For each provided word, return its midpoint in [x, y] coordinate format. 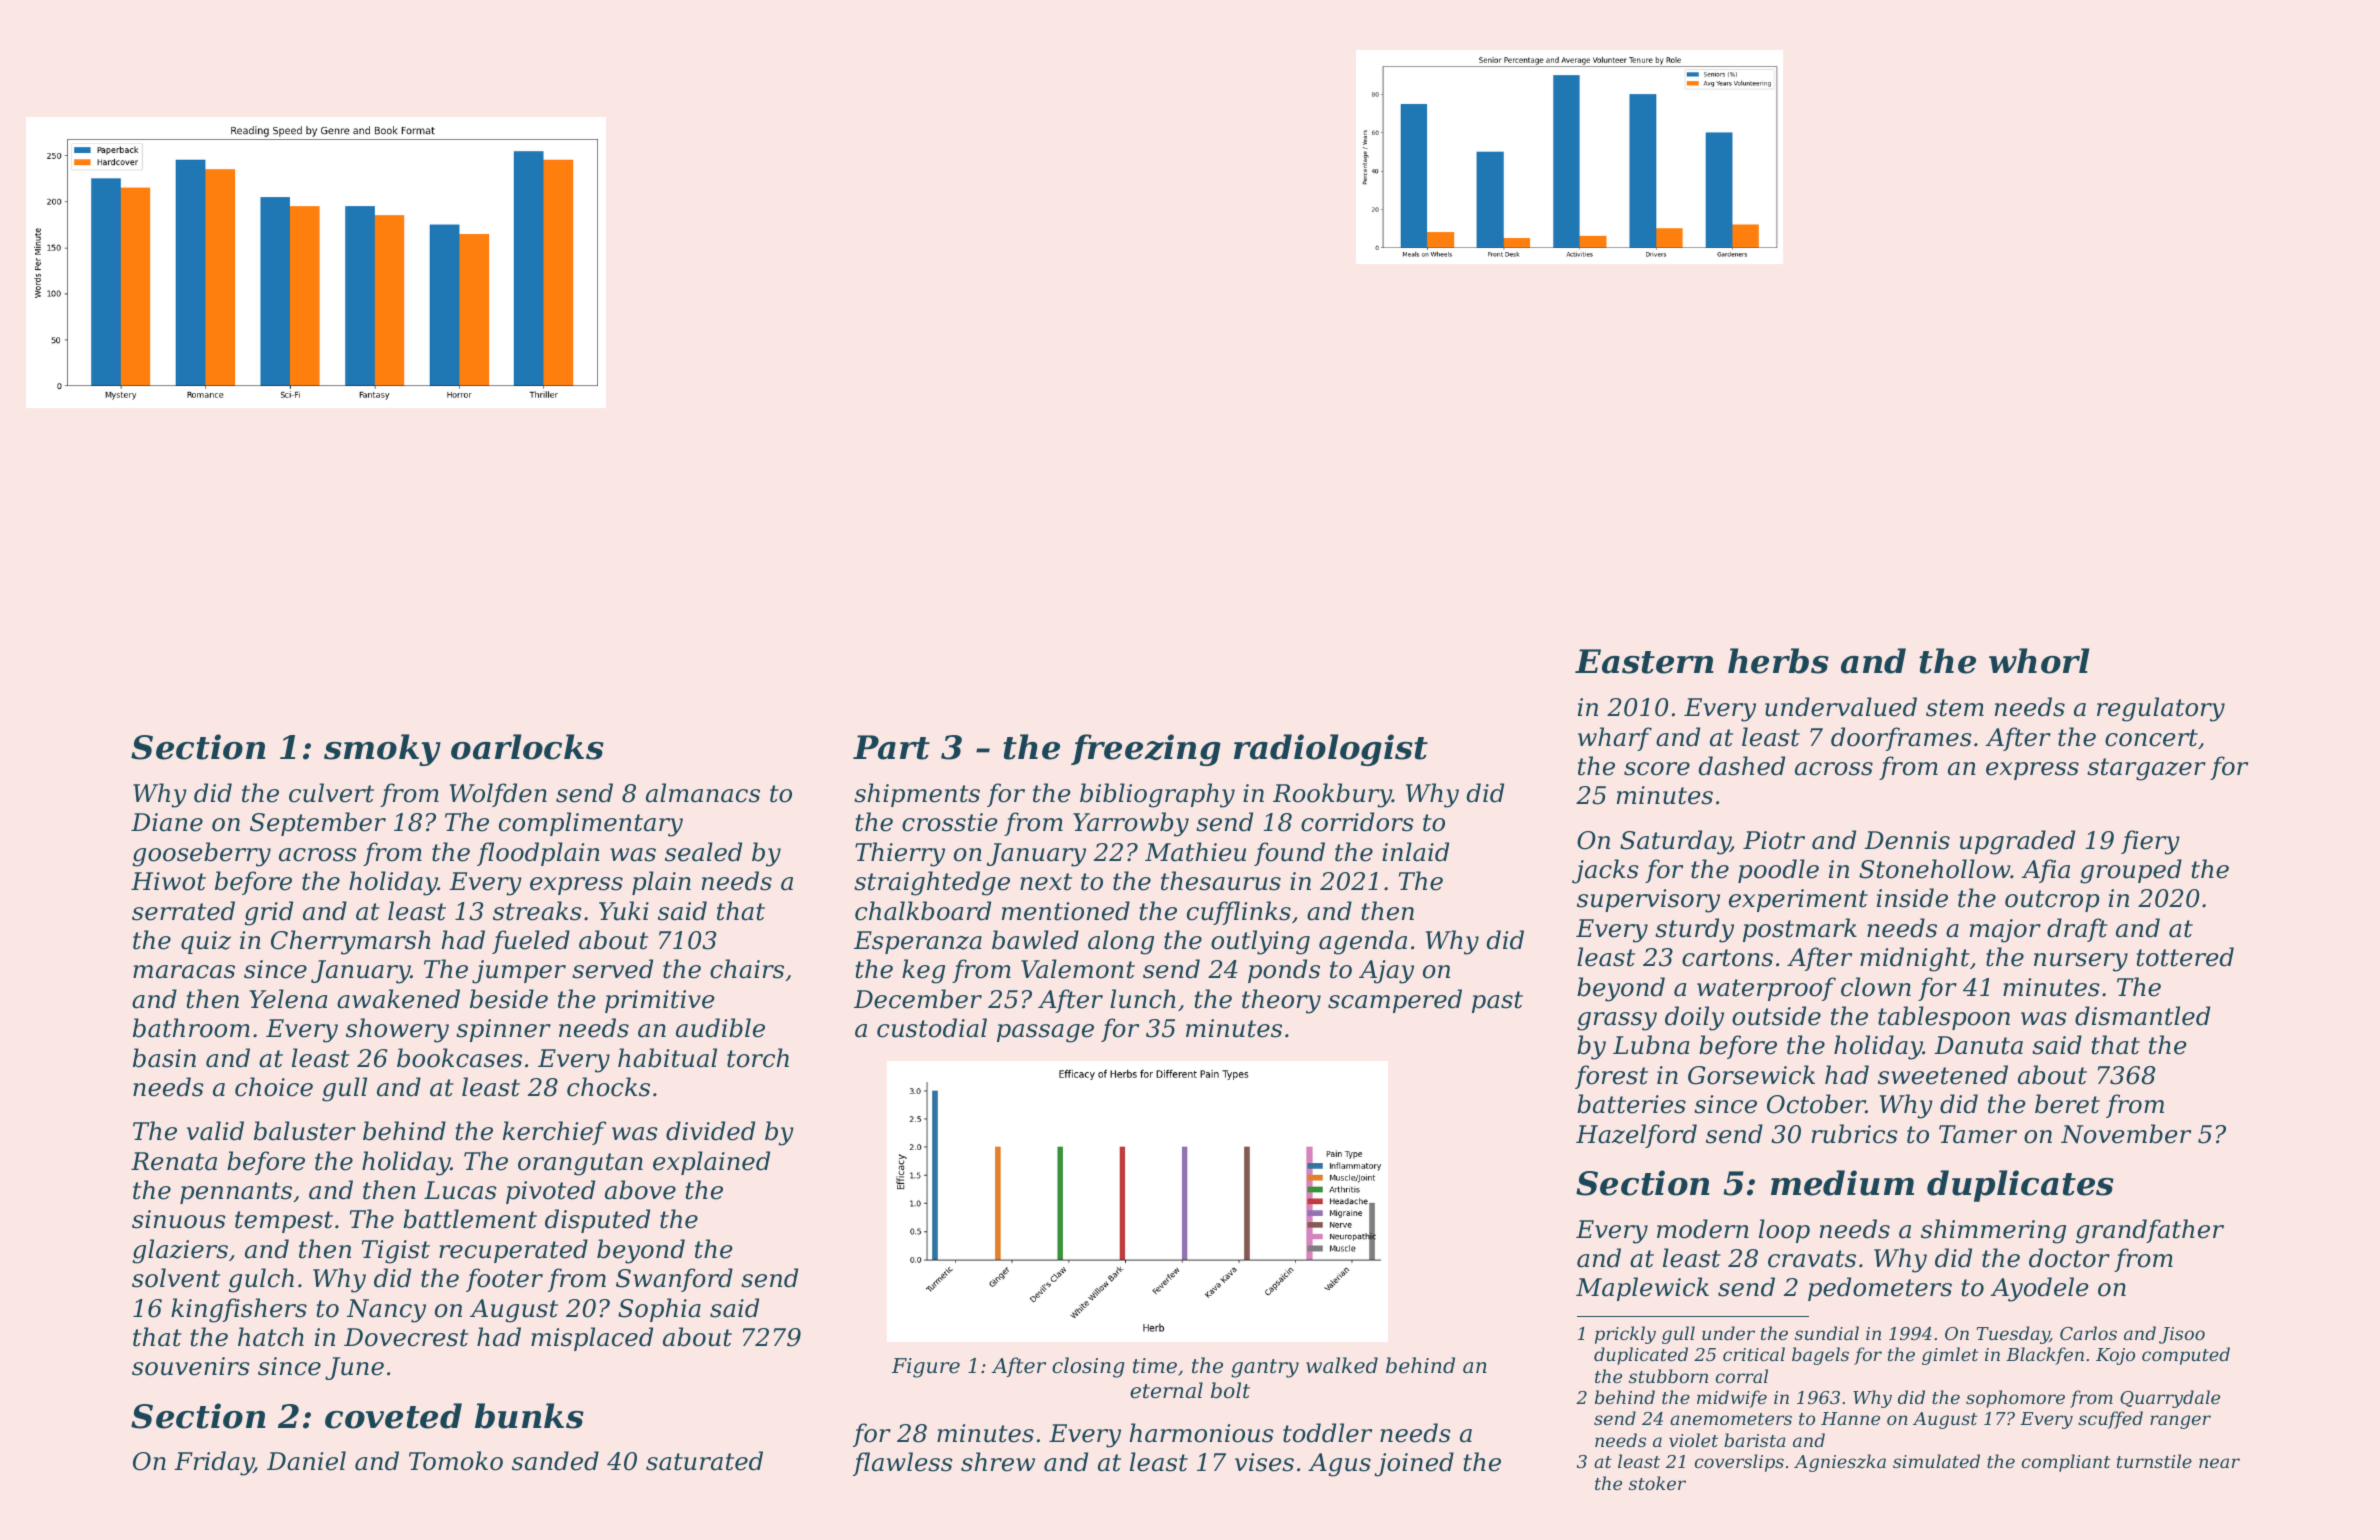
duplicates [2020, 1186]
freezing [1146, 750]
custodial [932, 1028]
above [640, 1190]
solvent [176, 1278]
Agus [1339, 1465]
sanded [555, 1461]
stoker [1657, 1483]
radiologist [1331, 750]
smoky [382, 750]
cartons [1727, 958]
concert [2151, 738]
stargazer [2146, 769]
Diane [167, 822]
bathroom [191, 1028]
